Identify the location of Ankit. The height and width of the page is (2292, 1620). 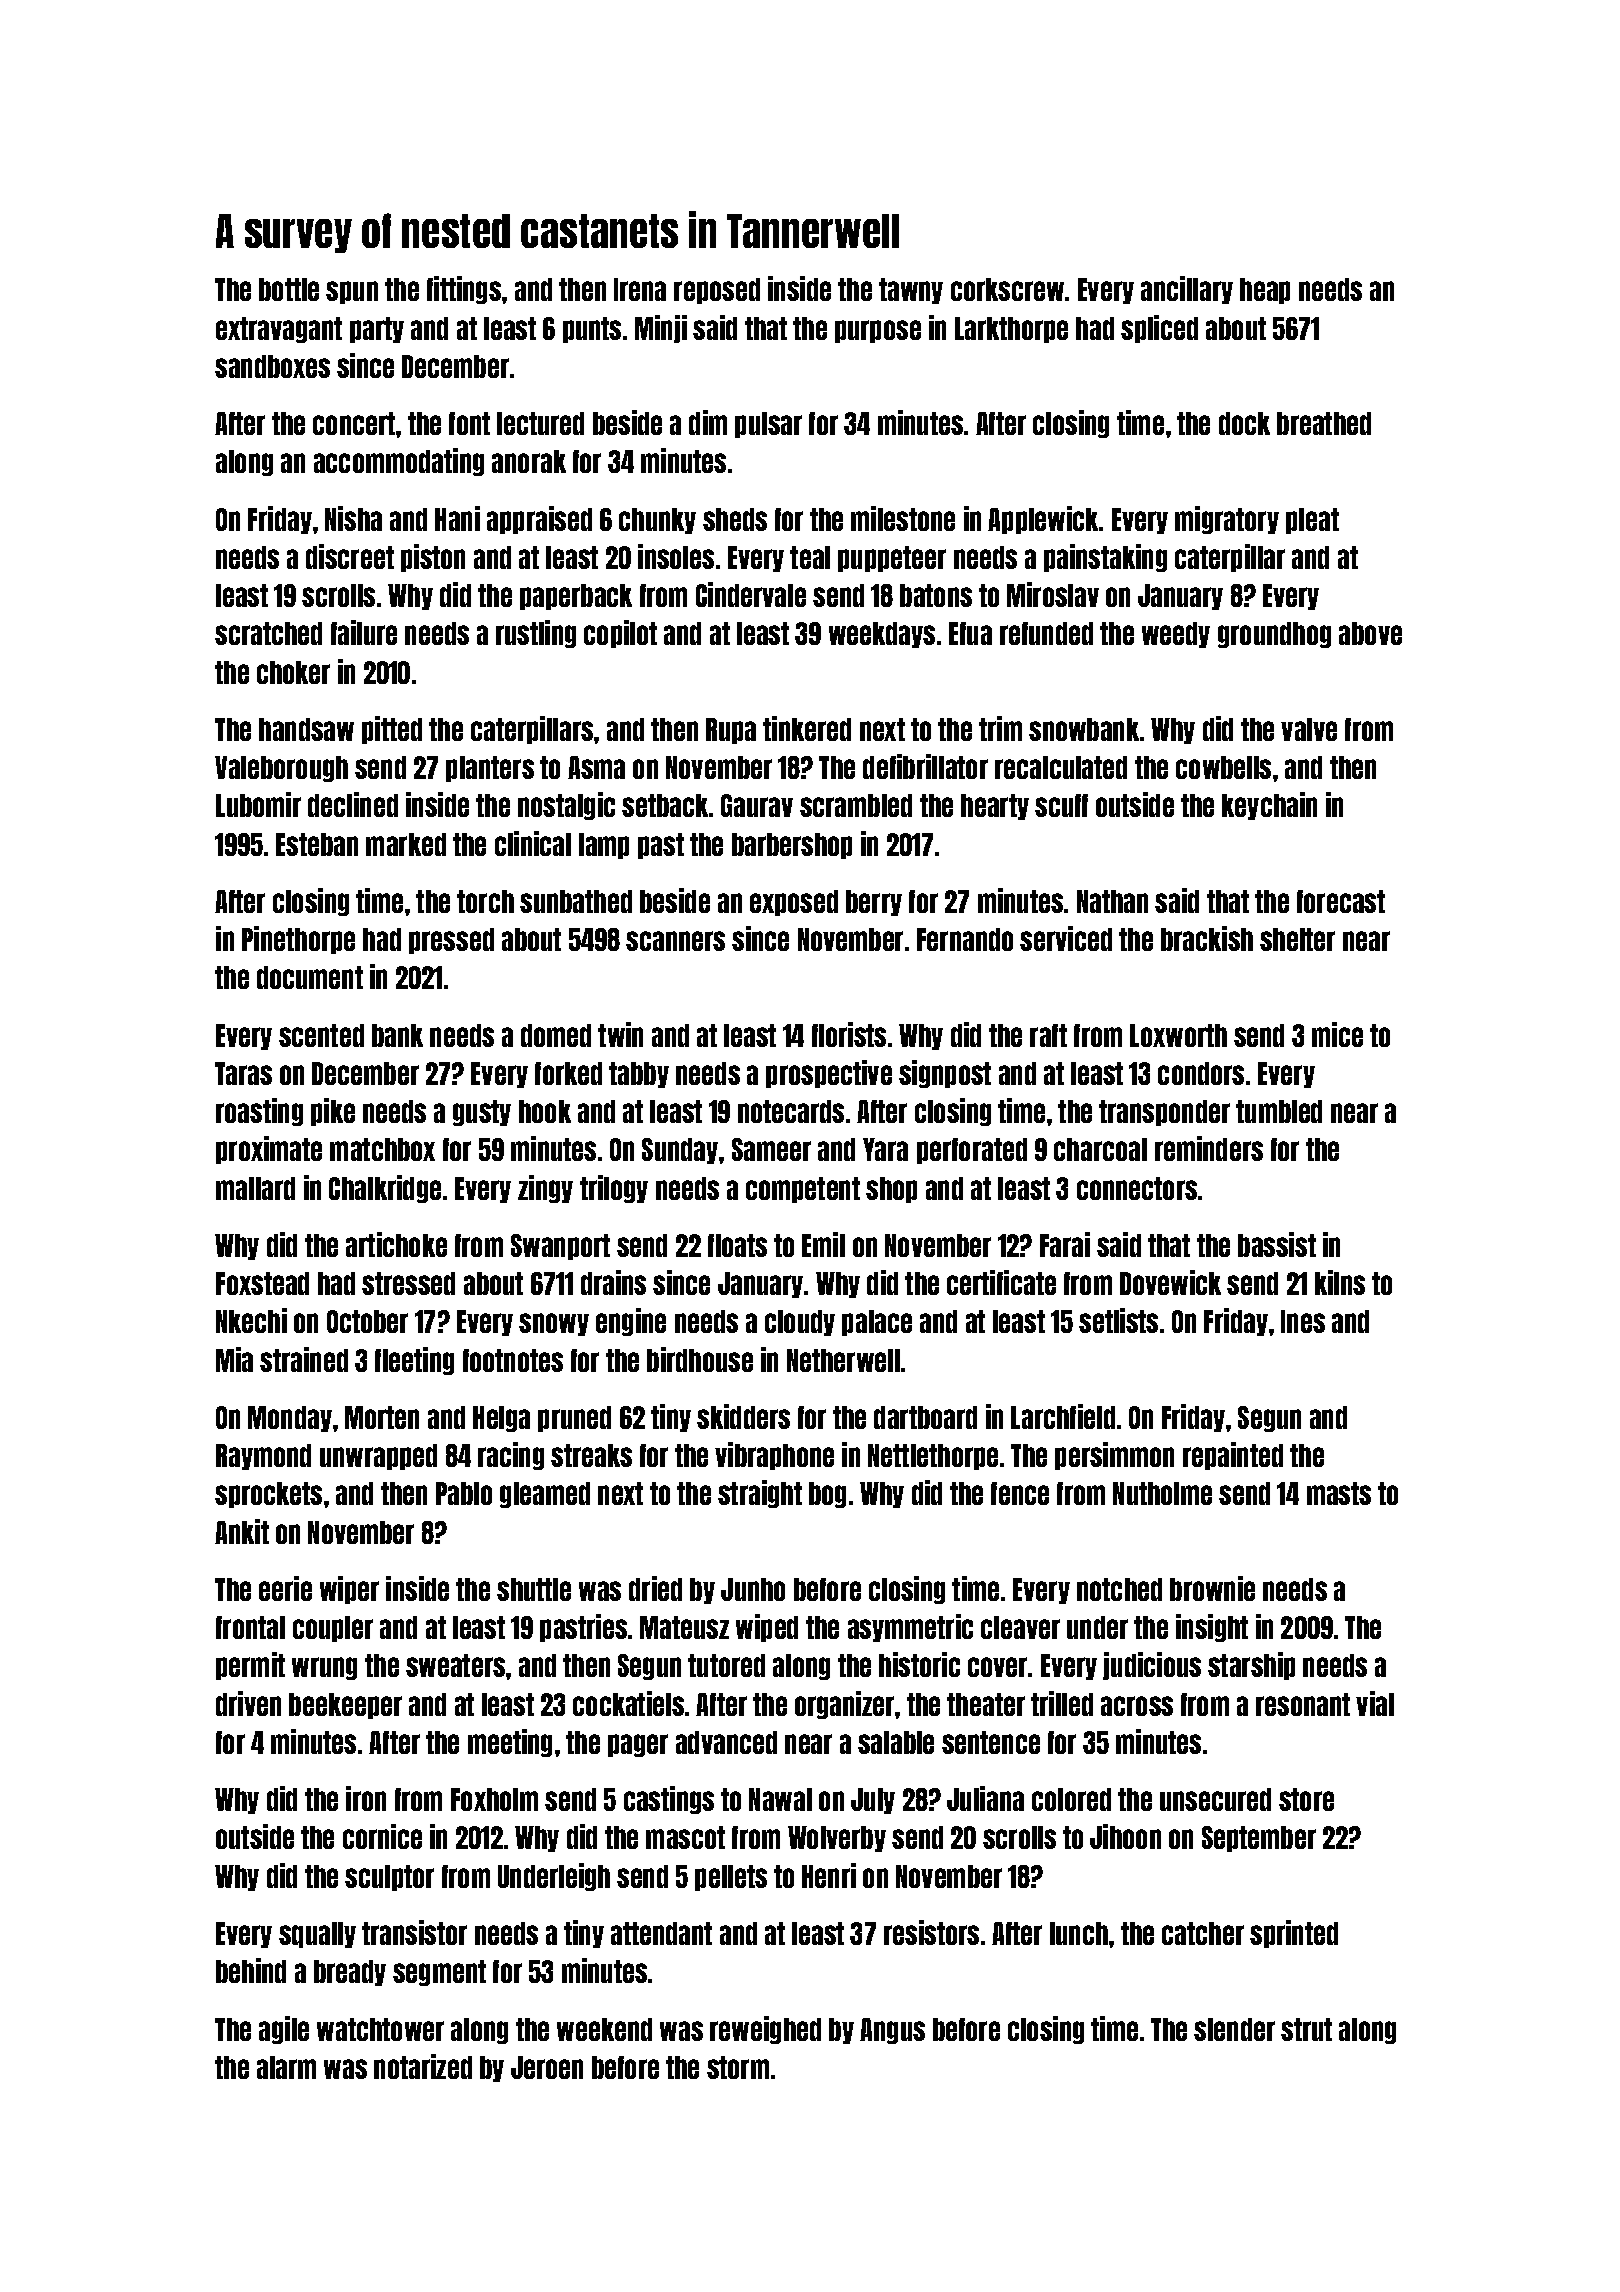
(242, 1531).
